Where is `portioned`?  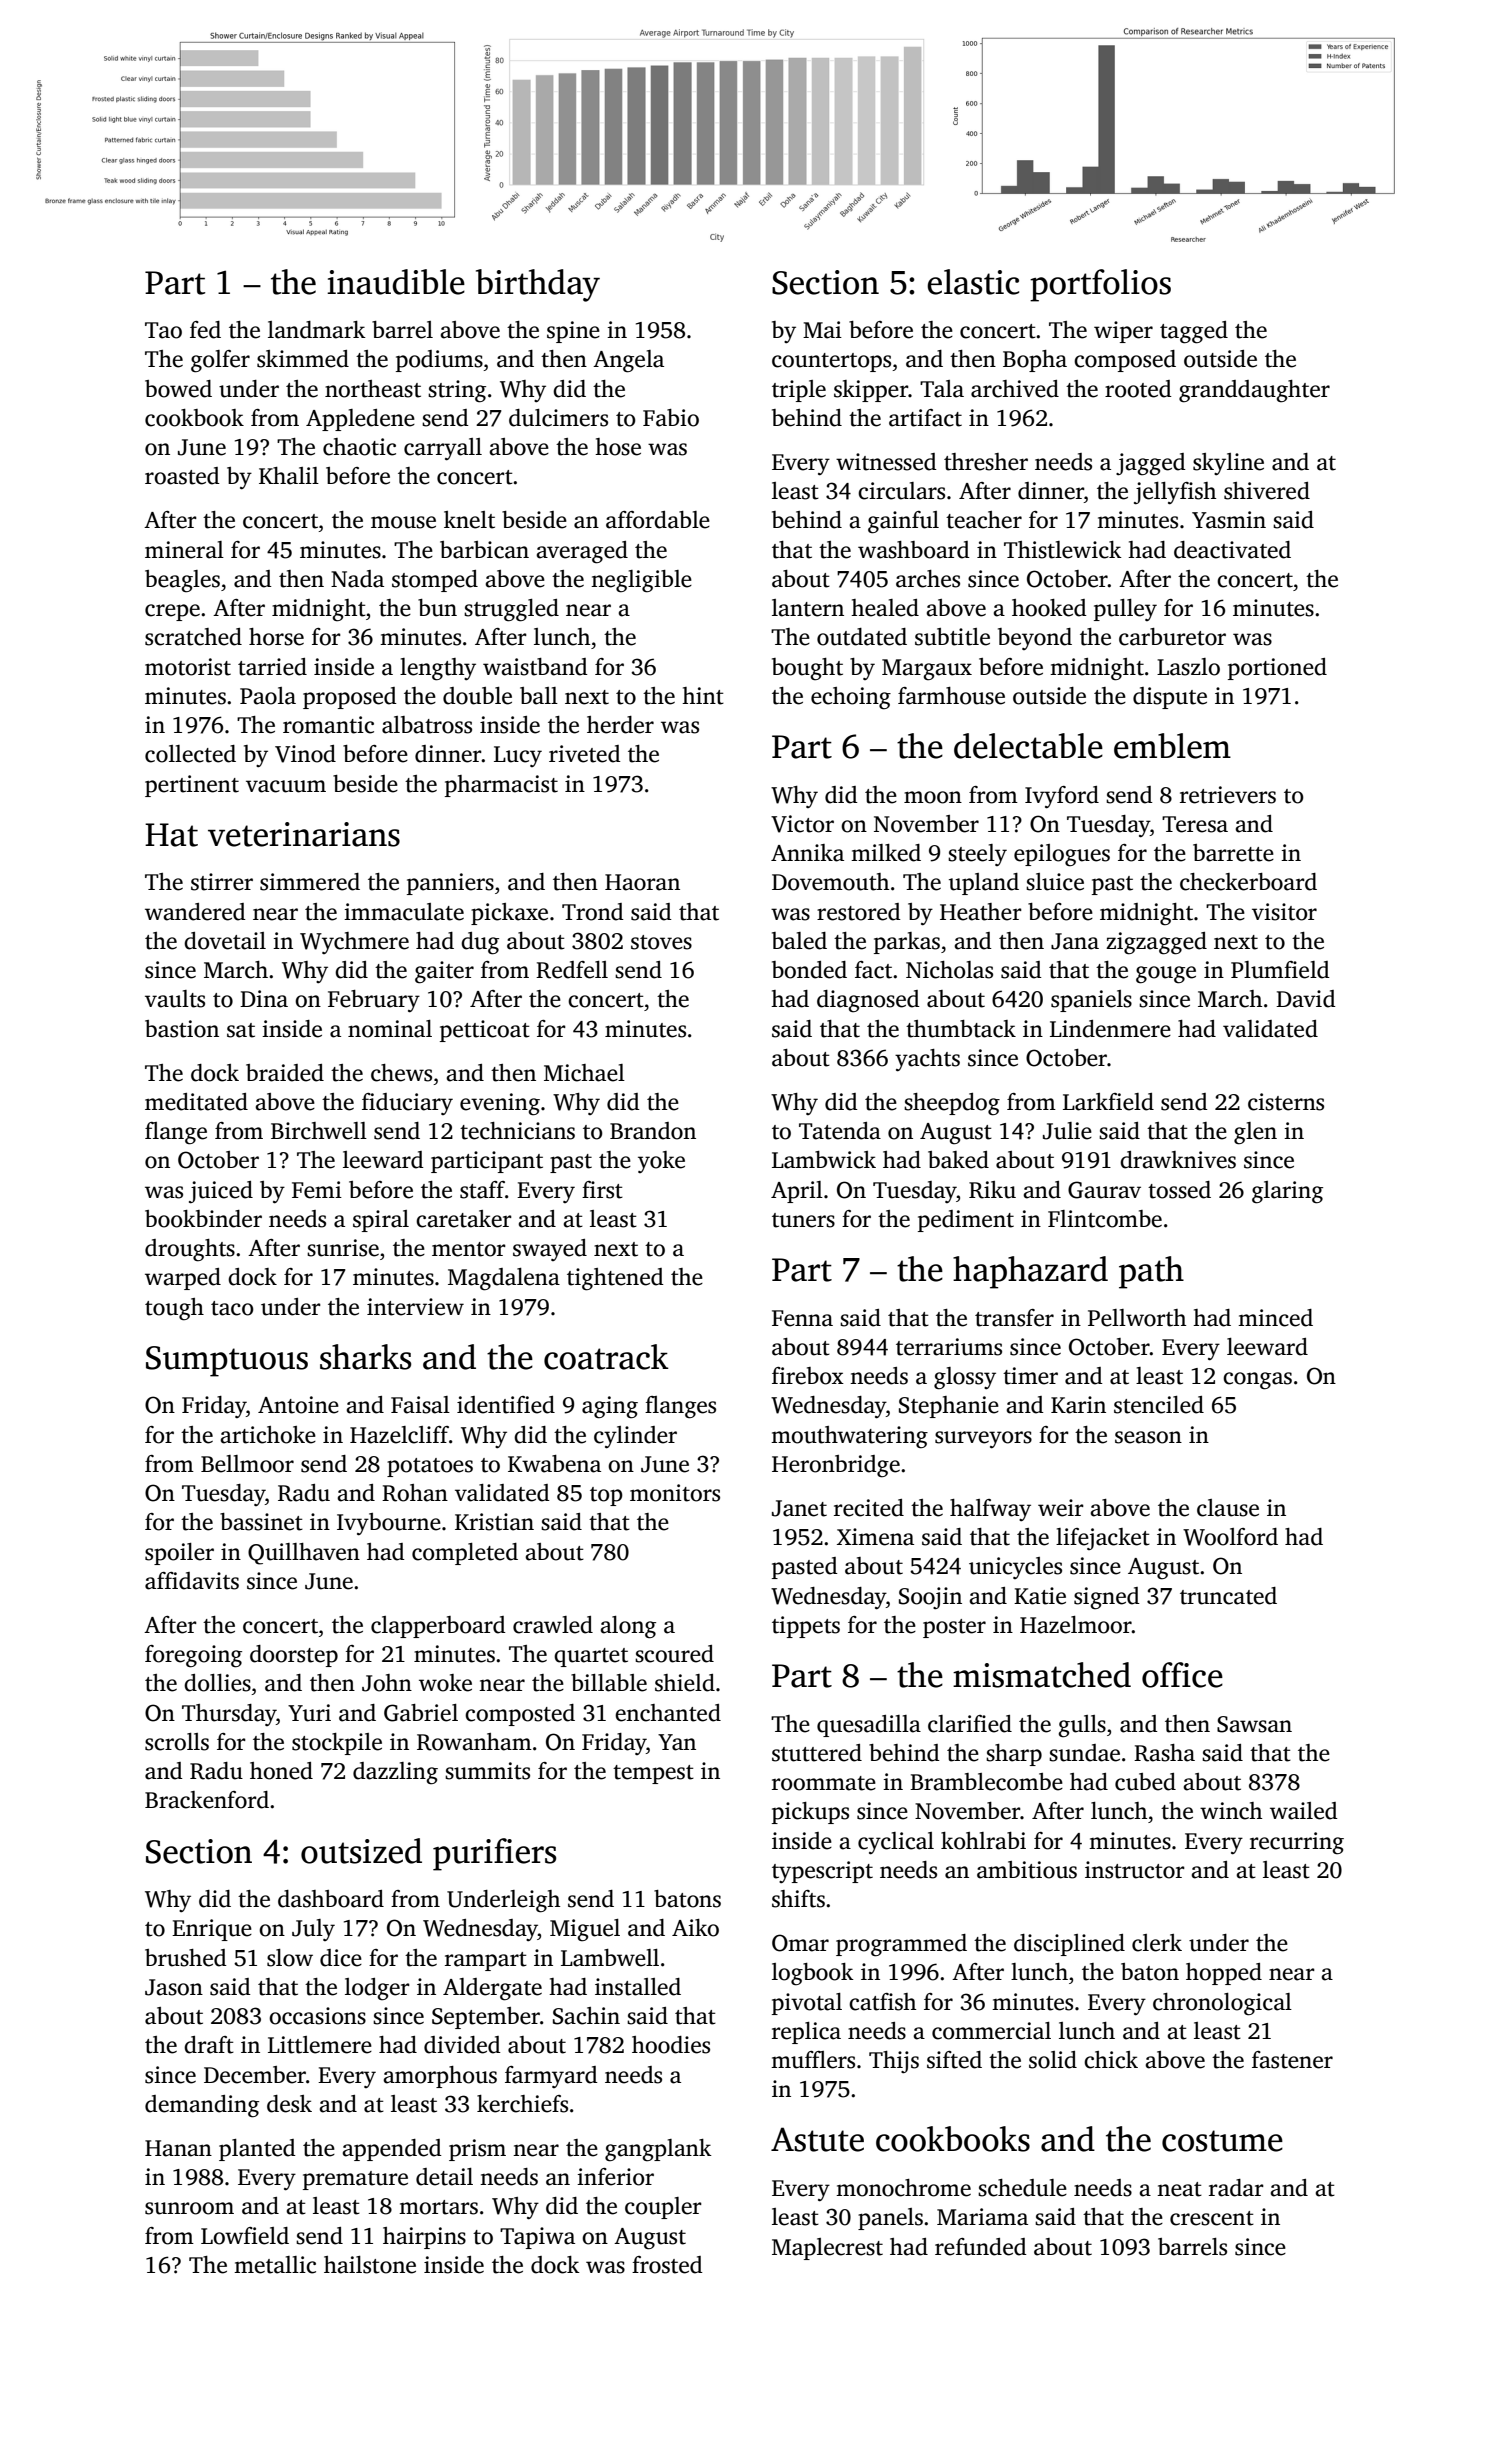 portioned is located at coordinates (1277, 669).
